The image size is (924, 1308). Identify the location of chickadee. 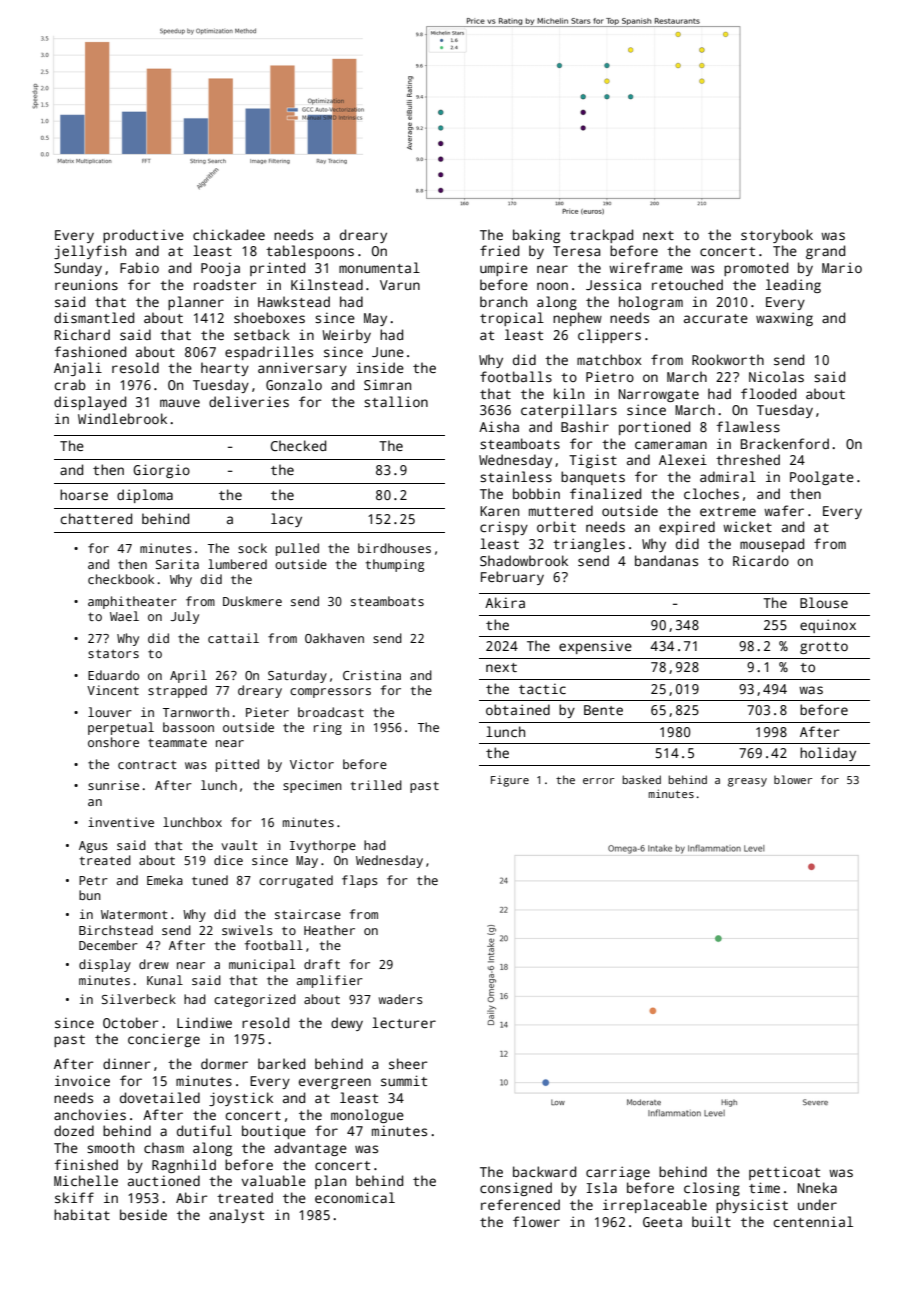
(229, 234).
